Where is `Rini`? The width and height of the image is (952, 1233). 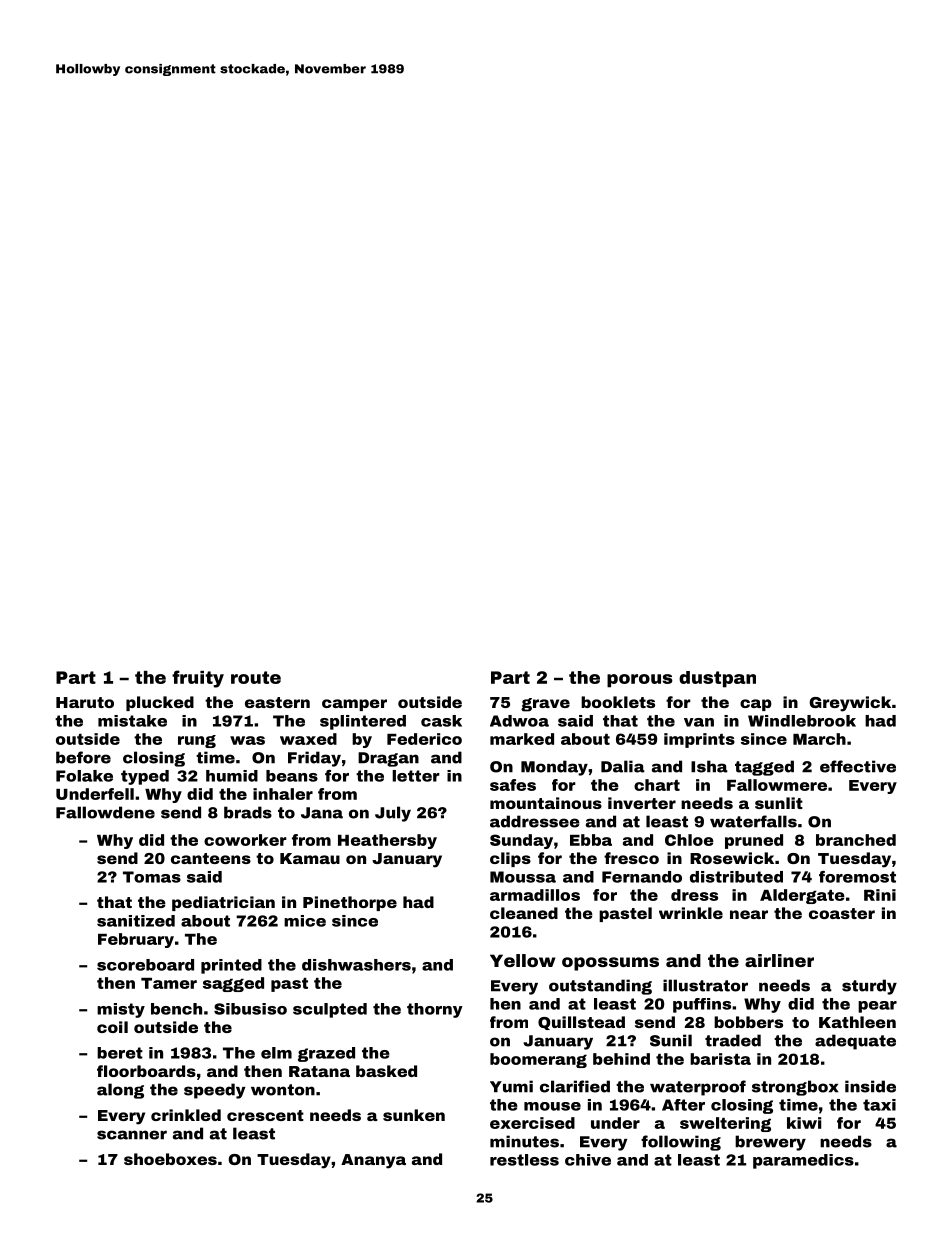
Rini is located at coordinates (880, 895).
